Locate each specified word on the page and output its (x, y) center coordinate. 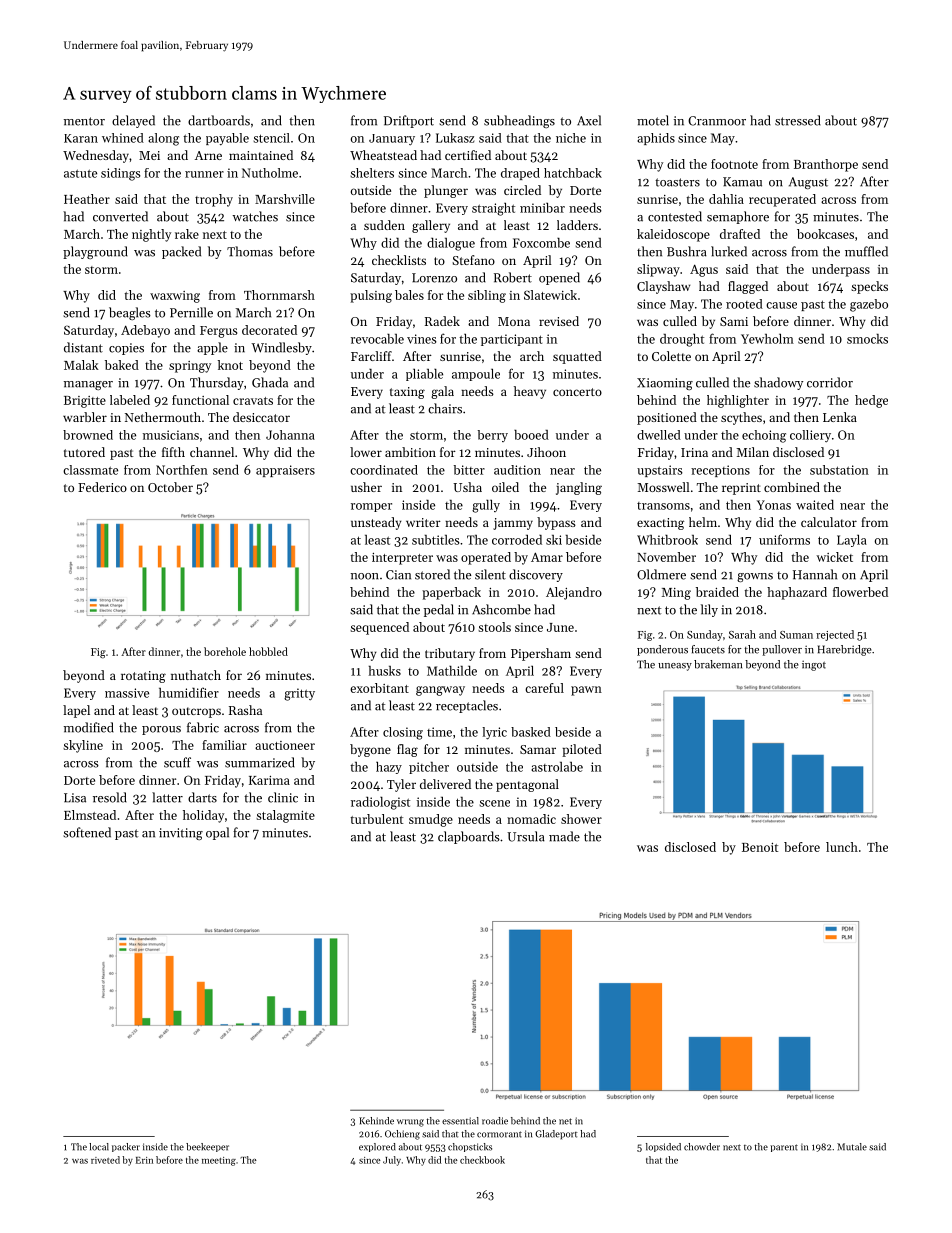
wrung (410, 1123)
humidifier (189, 692)
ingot (814, 666)
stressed (798, 120)
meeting (219, 1161)
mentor (84, 121)
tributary (450, 654)
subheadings (519, 121)
